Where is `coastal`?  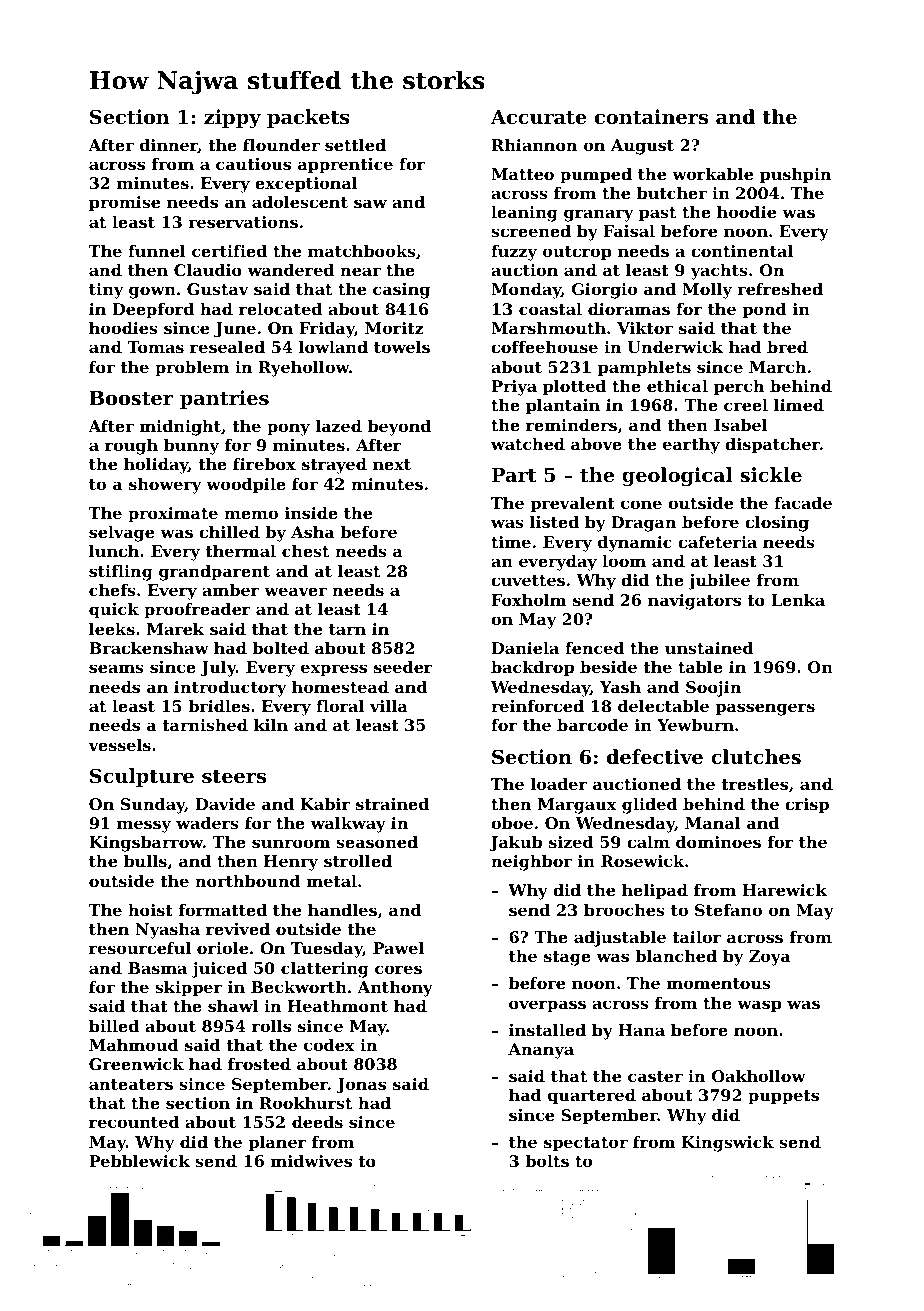
coastal is located at coordinates (550, 309).
